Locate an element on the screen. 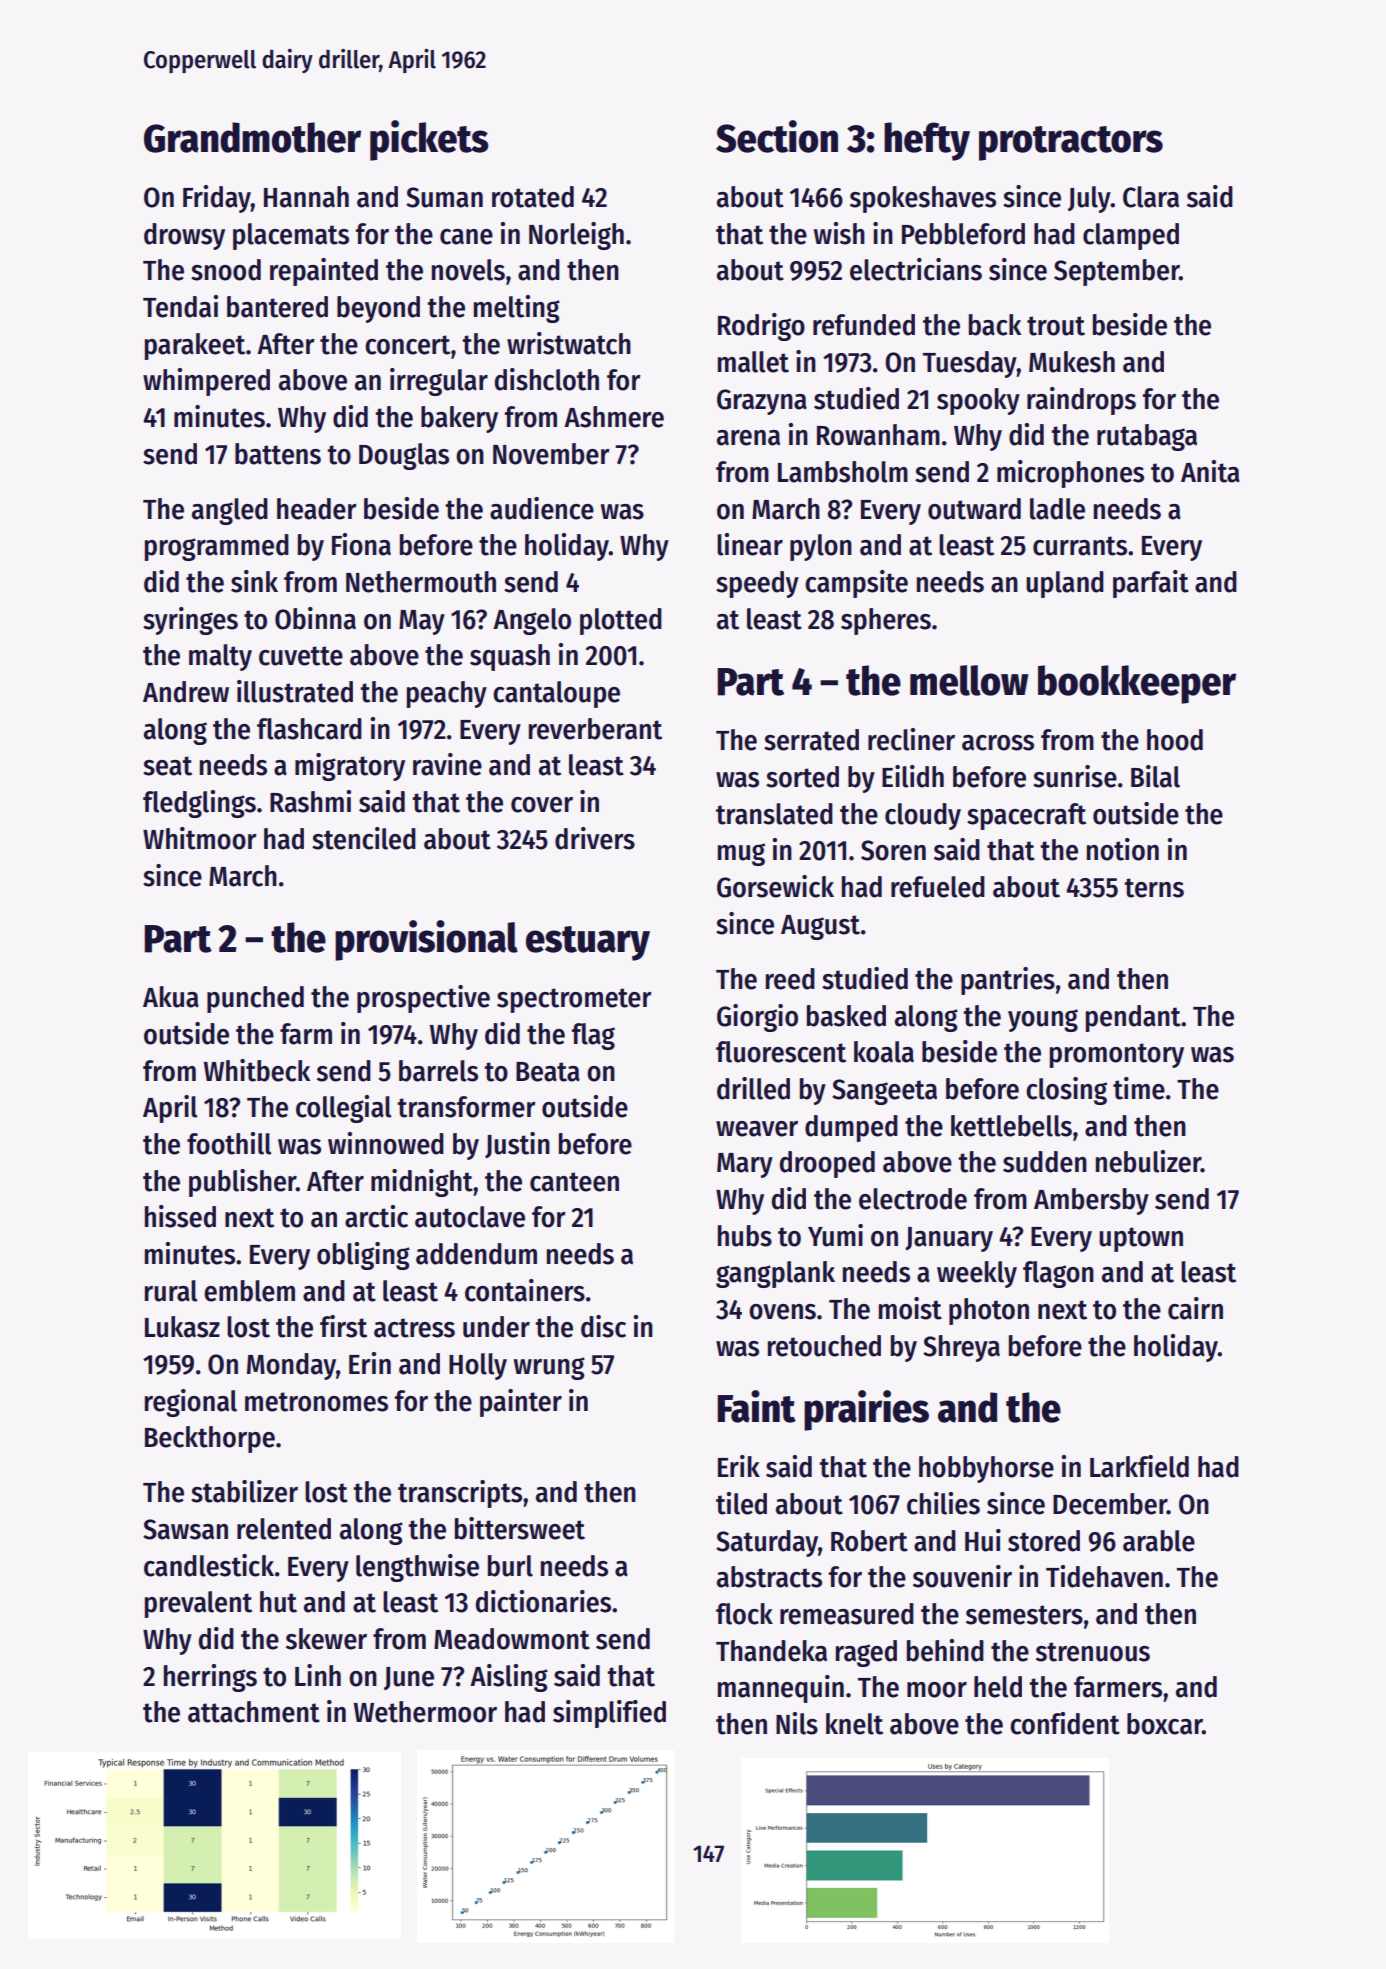 This screenshot has height=1969, width=1386. protractors is located at coordinates (1071, 143).
